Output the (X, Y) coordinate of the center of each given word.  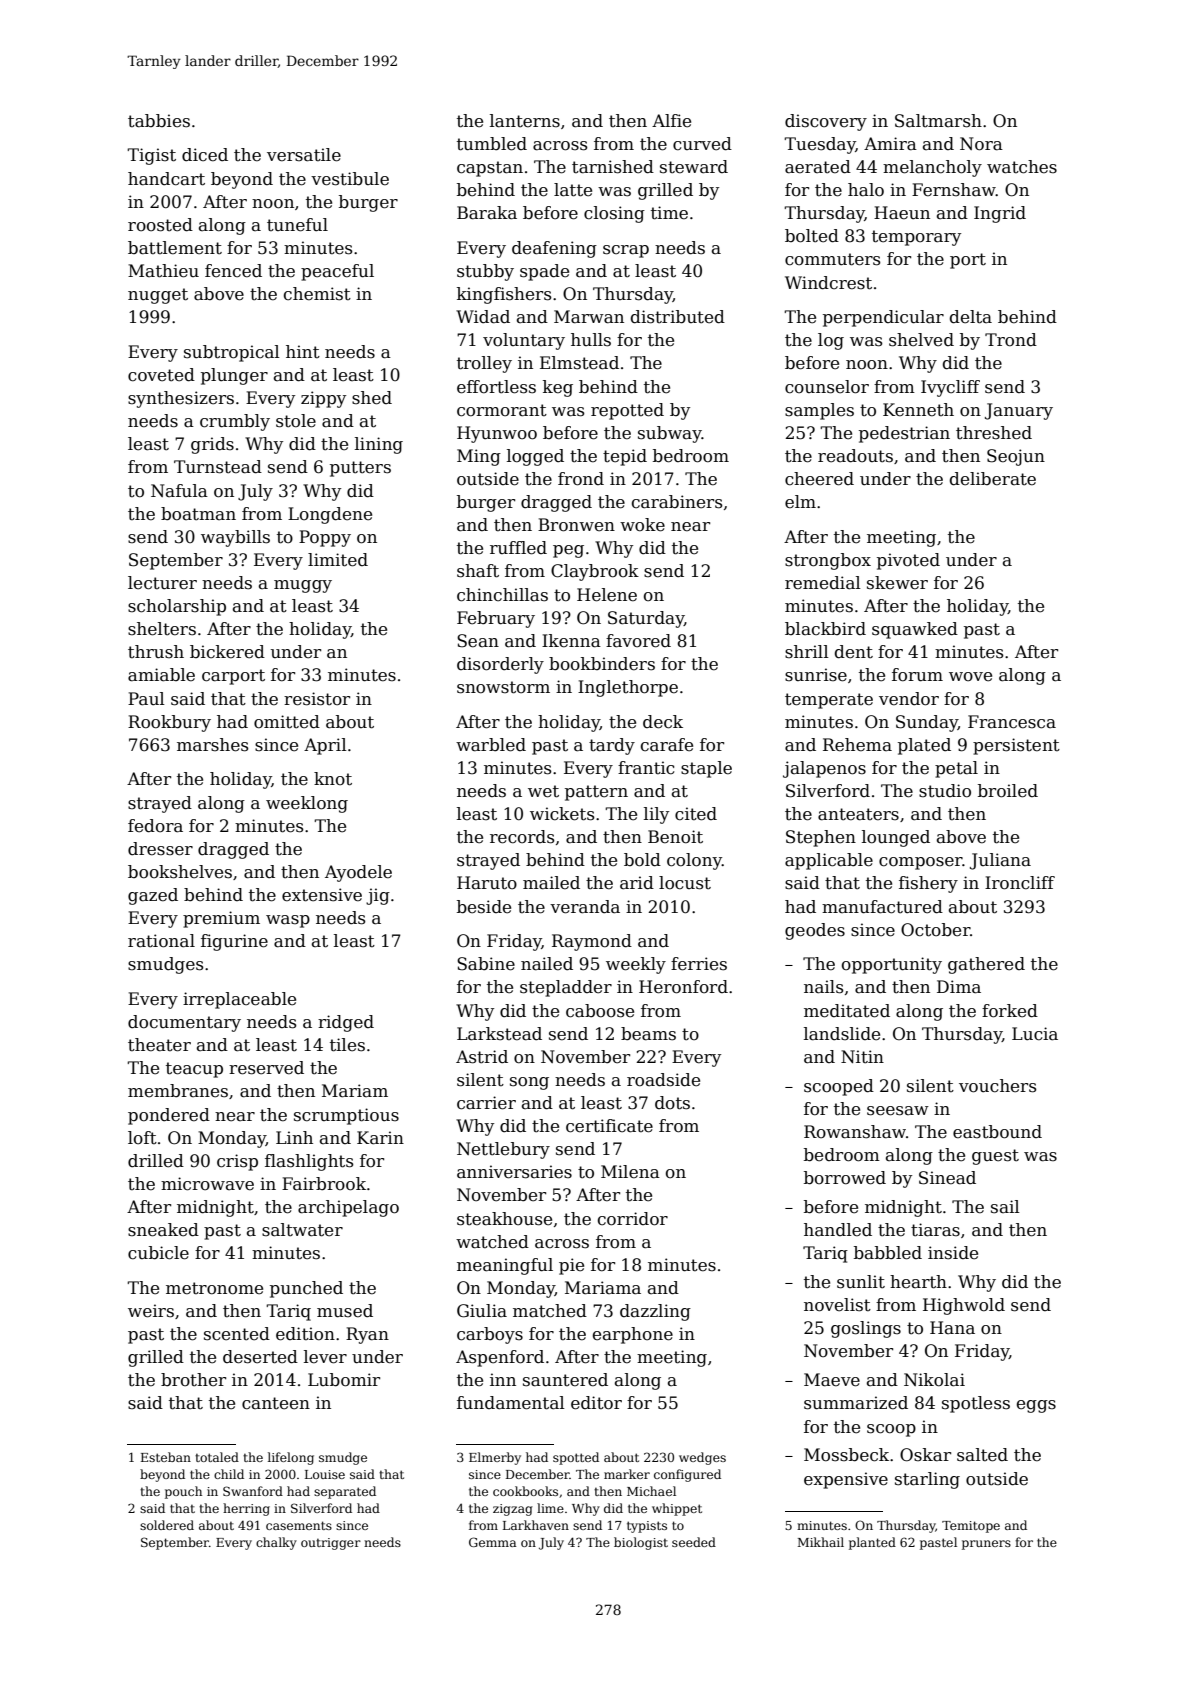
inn (503, 1379)
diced (205, 155)
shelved (921, 340)
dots (672, 1103)
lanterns (525, 121)
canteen (276, 1403)
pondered (169, 1116)
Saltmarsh (938, 121)
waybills (235, 538)
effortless (496, 387)
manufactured (882, 907)
